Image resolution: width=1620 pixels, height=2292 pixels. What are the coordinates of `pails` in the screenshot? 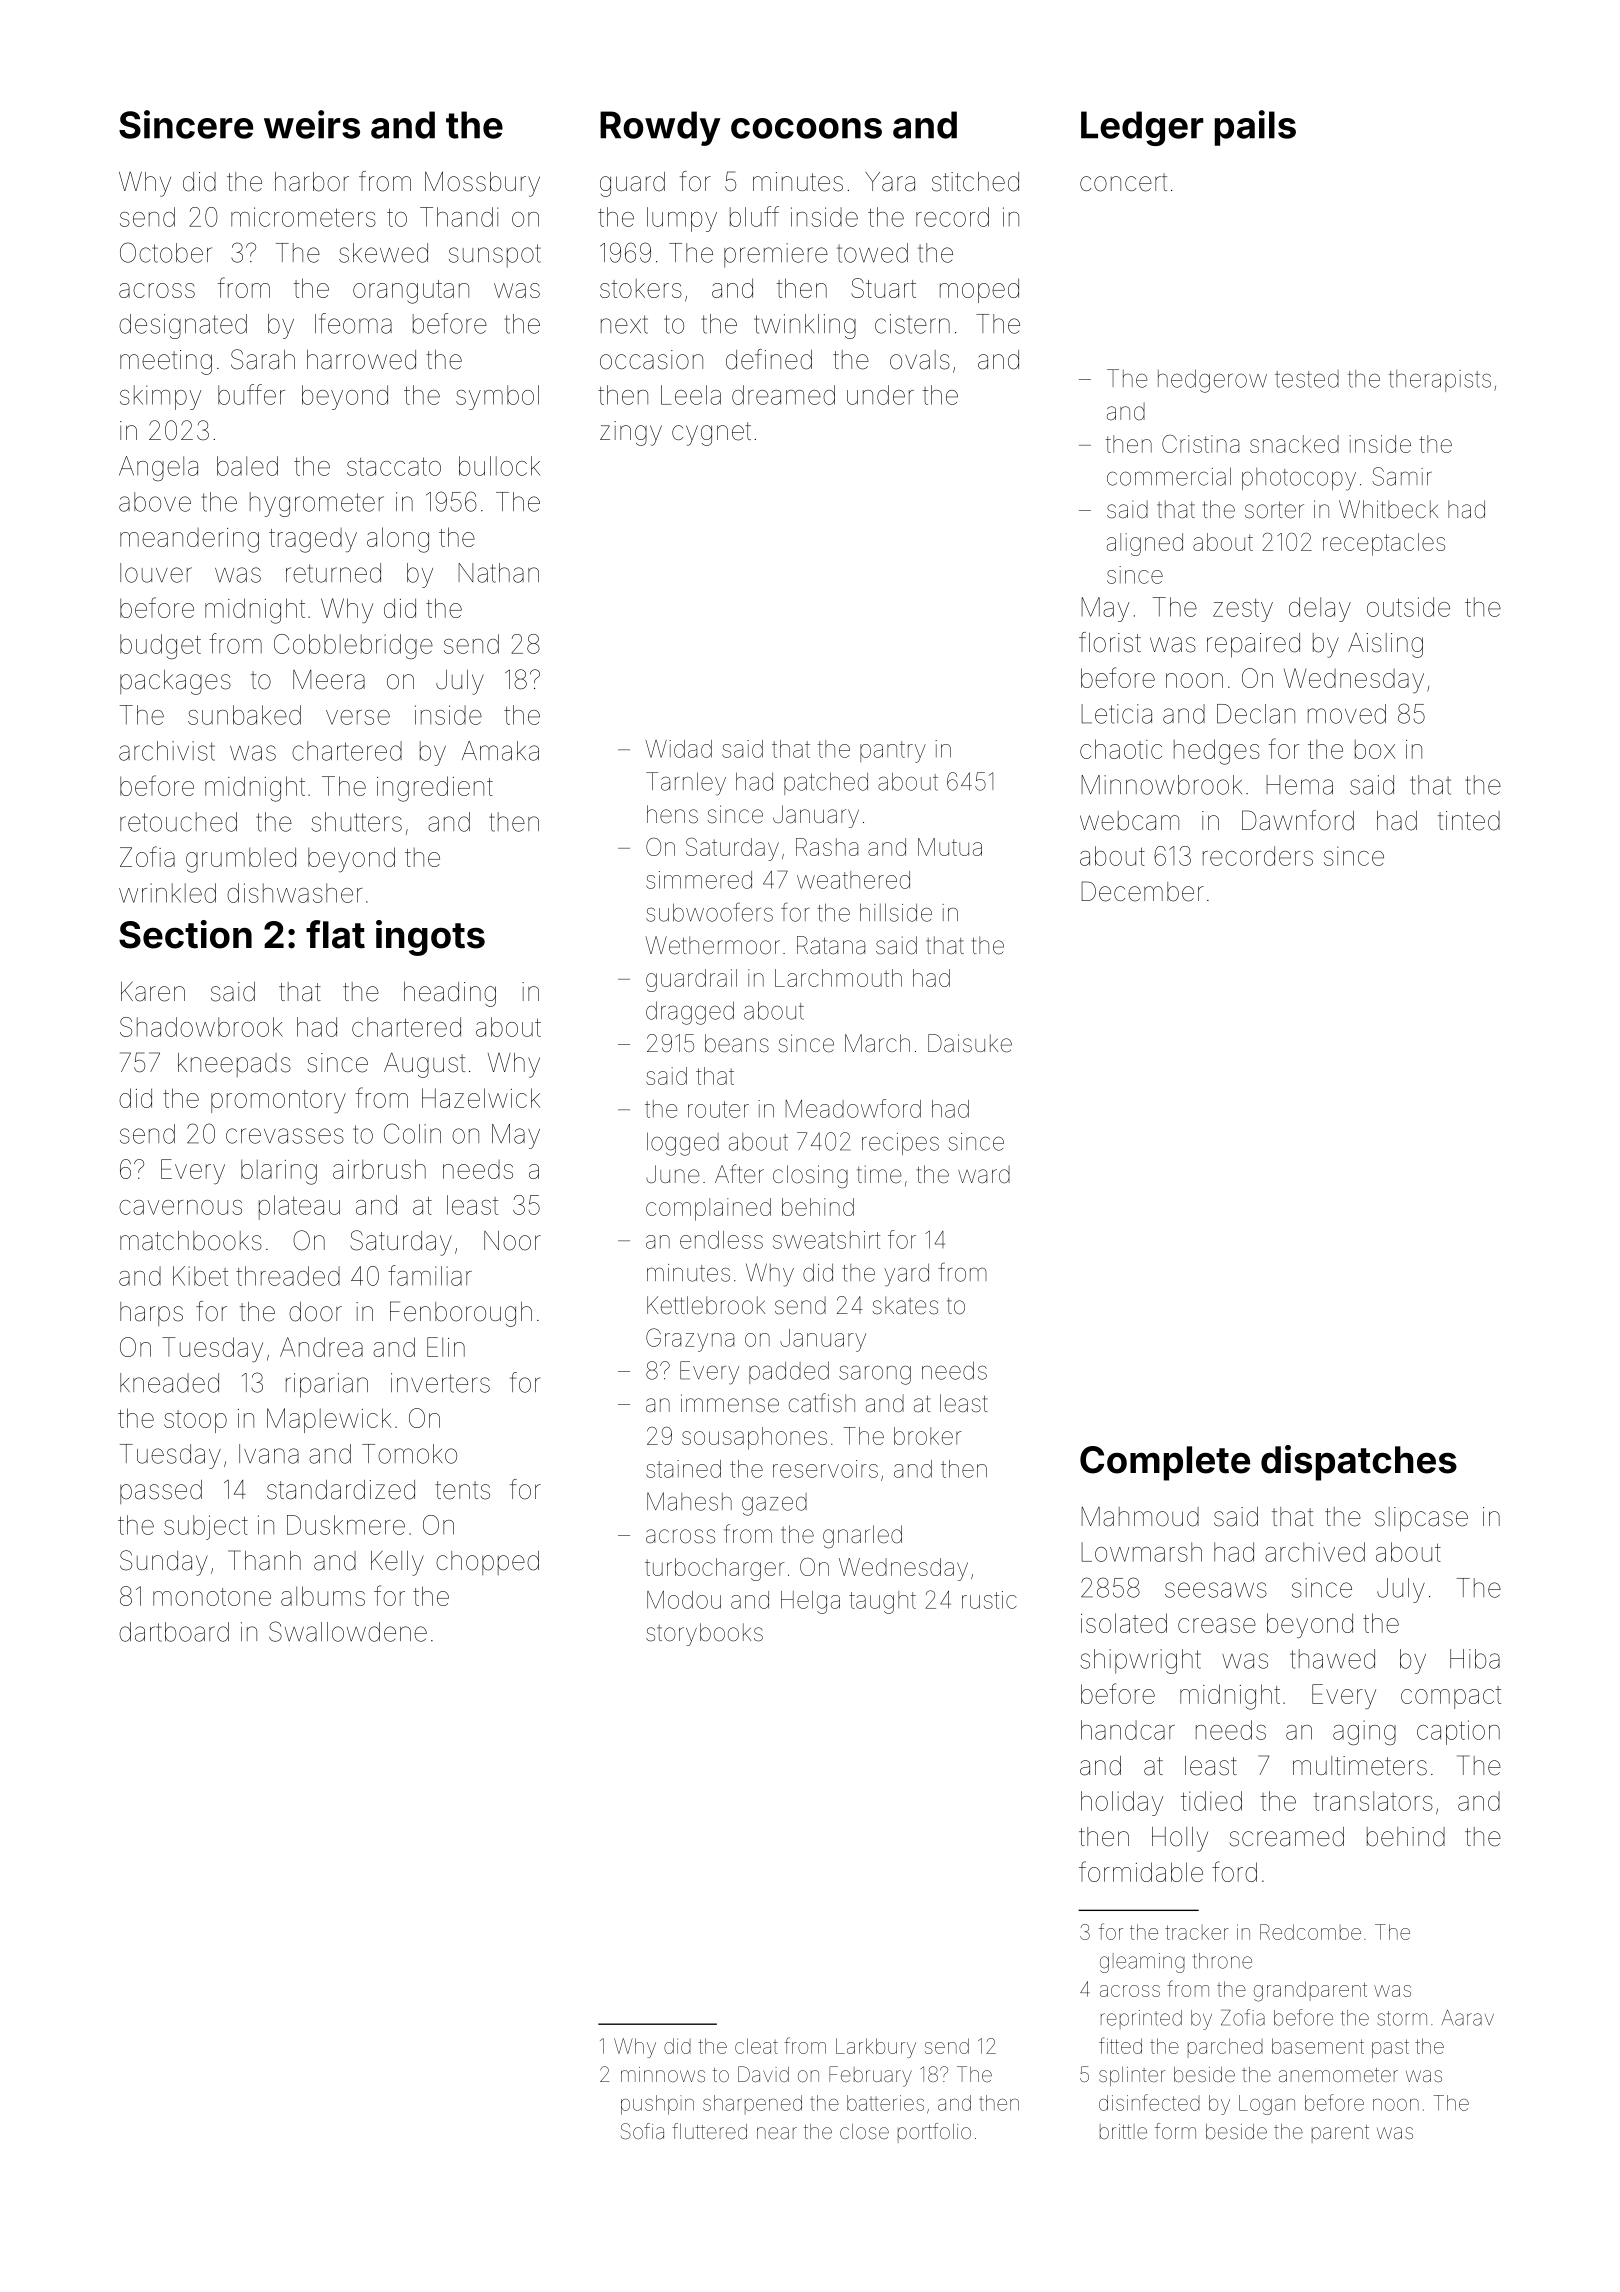 It's located at (1255, 128).
